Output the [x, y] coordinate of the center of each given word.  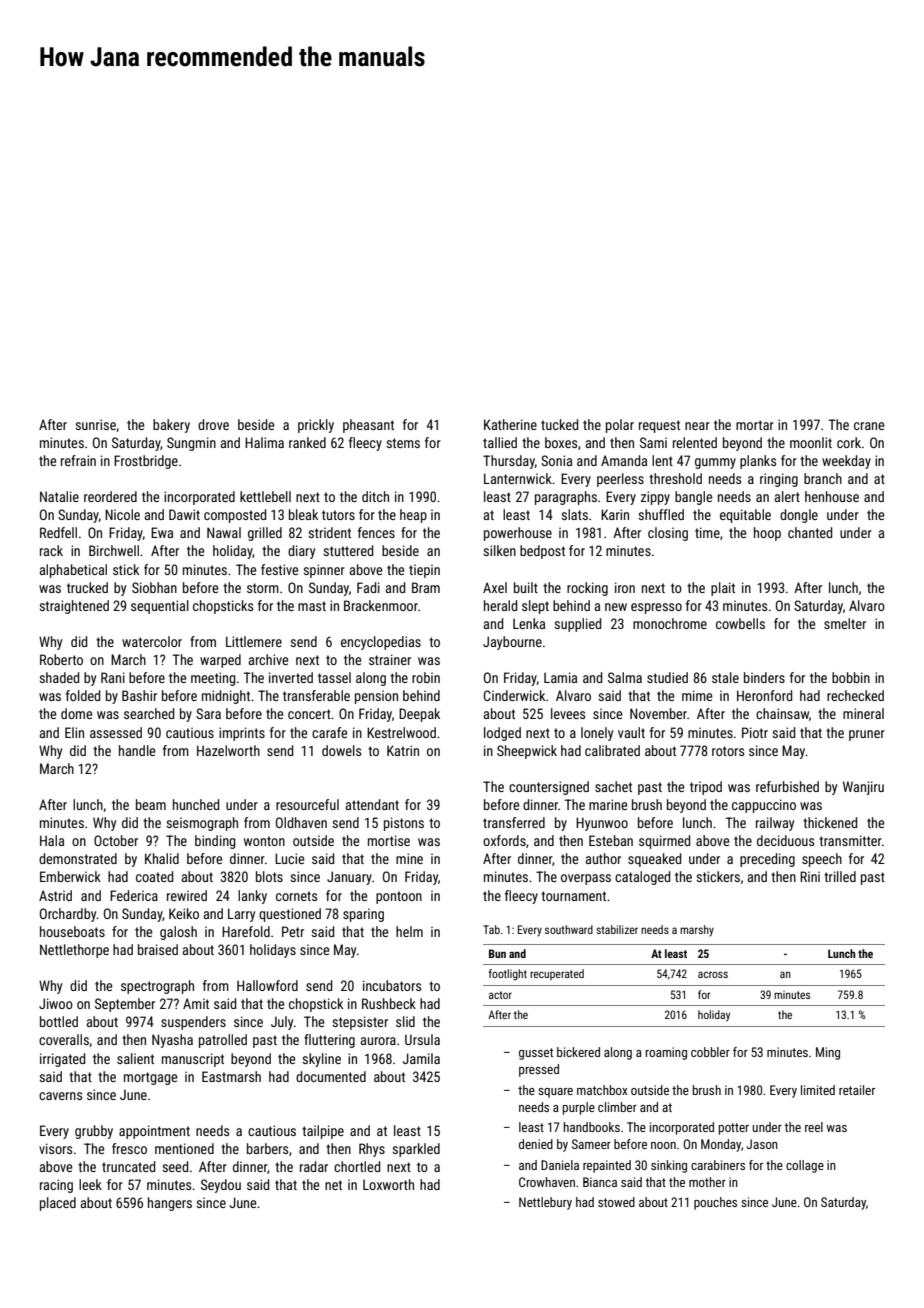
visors [55, 1148]
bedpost [542, 552]
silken [499, 550]
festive [279, 569]
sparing [363, 915]
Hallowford [267, 985]
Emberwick [70, 876]
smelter [845, 623]
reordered [110, 496]
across [713, 974]
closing [668, 534]
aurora [378, 1041]
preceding [767, 860]
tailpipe [323, 1132]
